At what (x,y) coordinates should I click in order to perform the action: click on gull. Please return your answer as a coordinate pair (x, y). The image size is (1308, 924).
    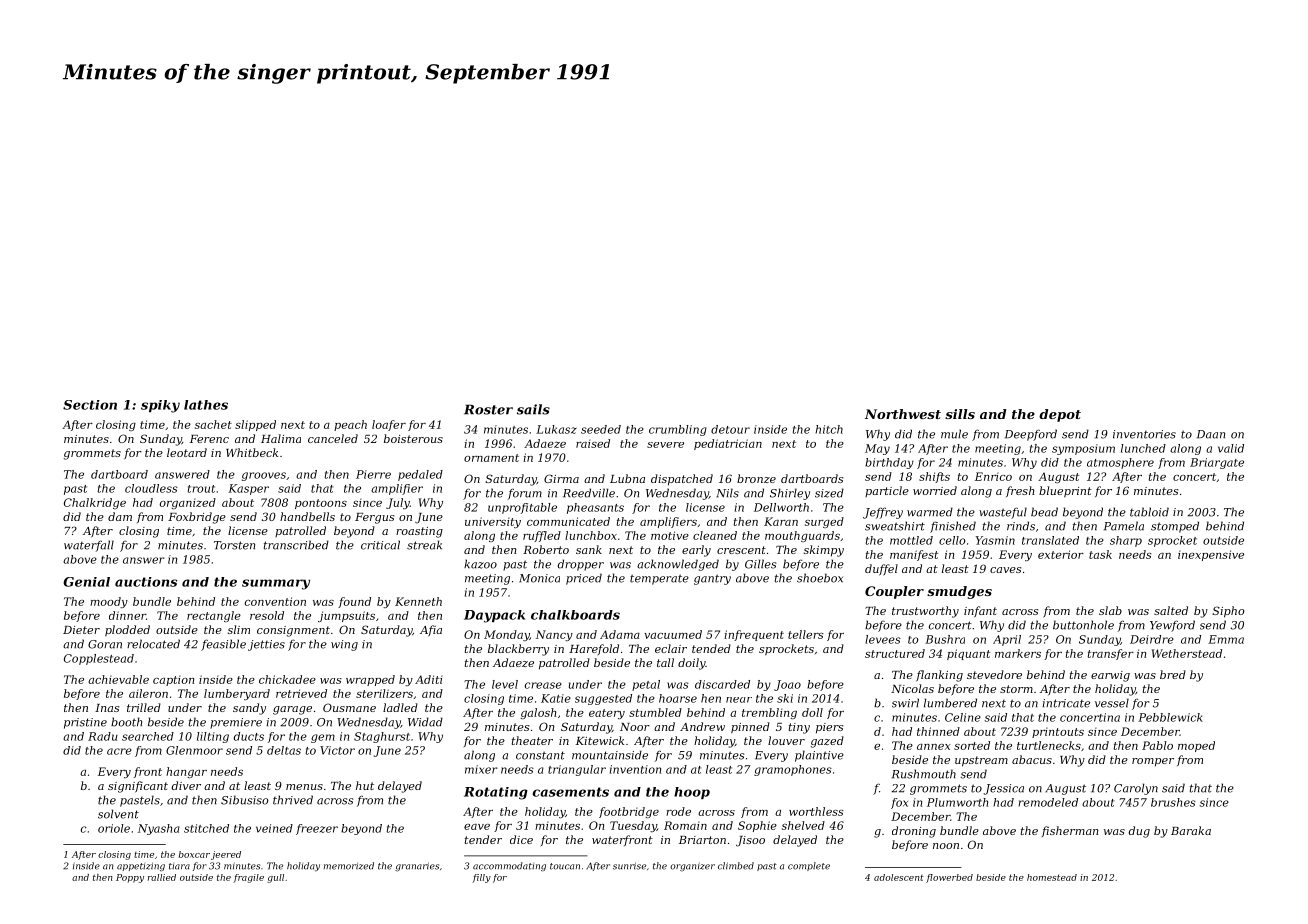
    Looking at the image, I should click on (276, 878).
